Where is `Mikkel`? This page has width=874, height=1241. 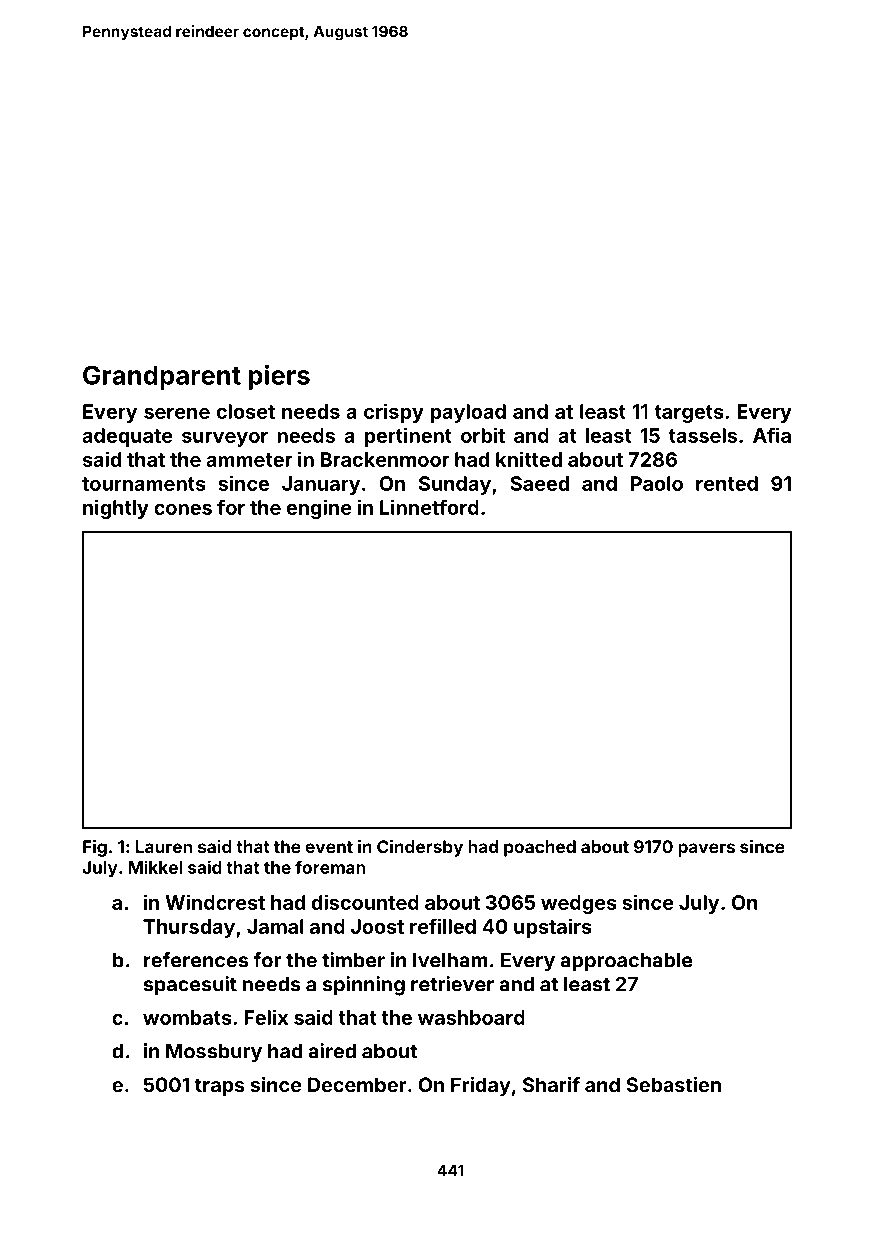 Mikkel is located at coordinates (155, 867).
